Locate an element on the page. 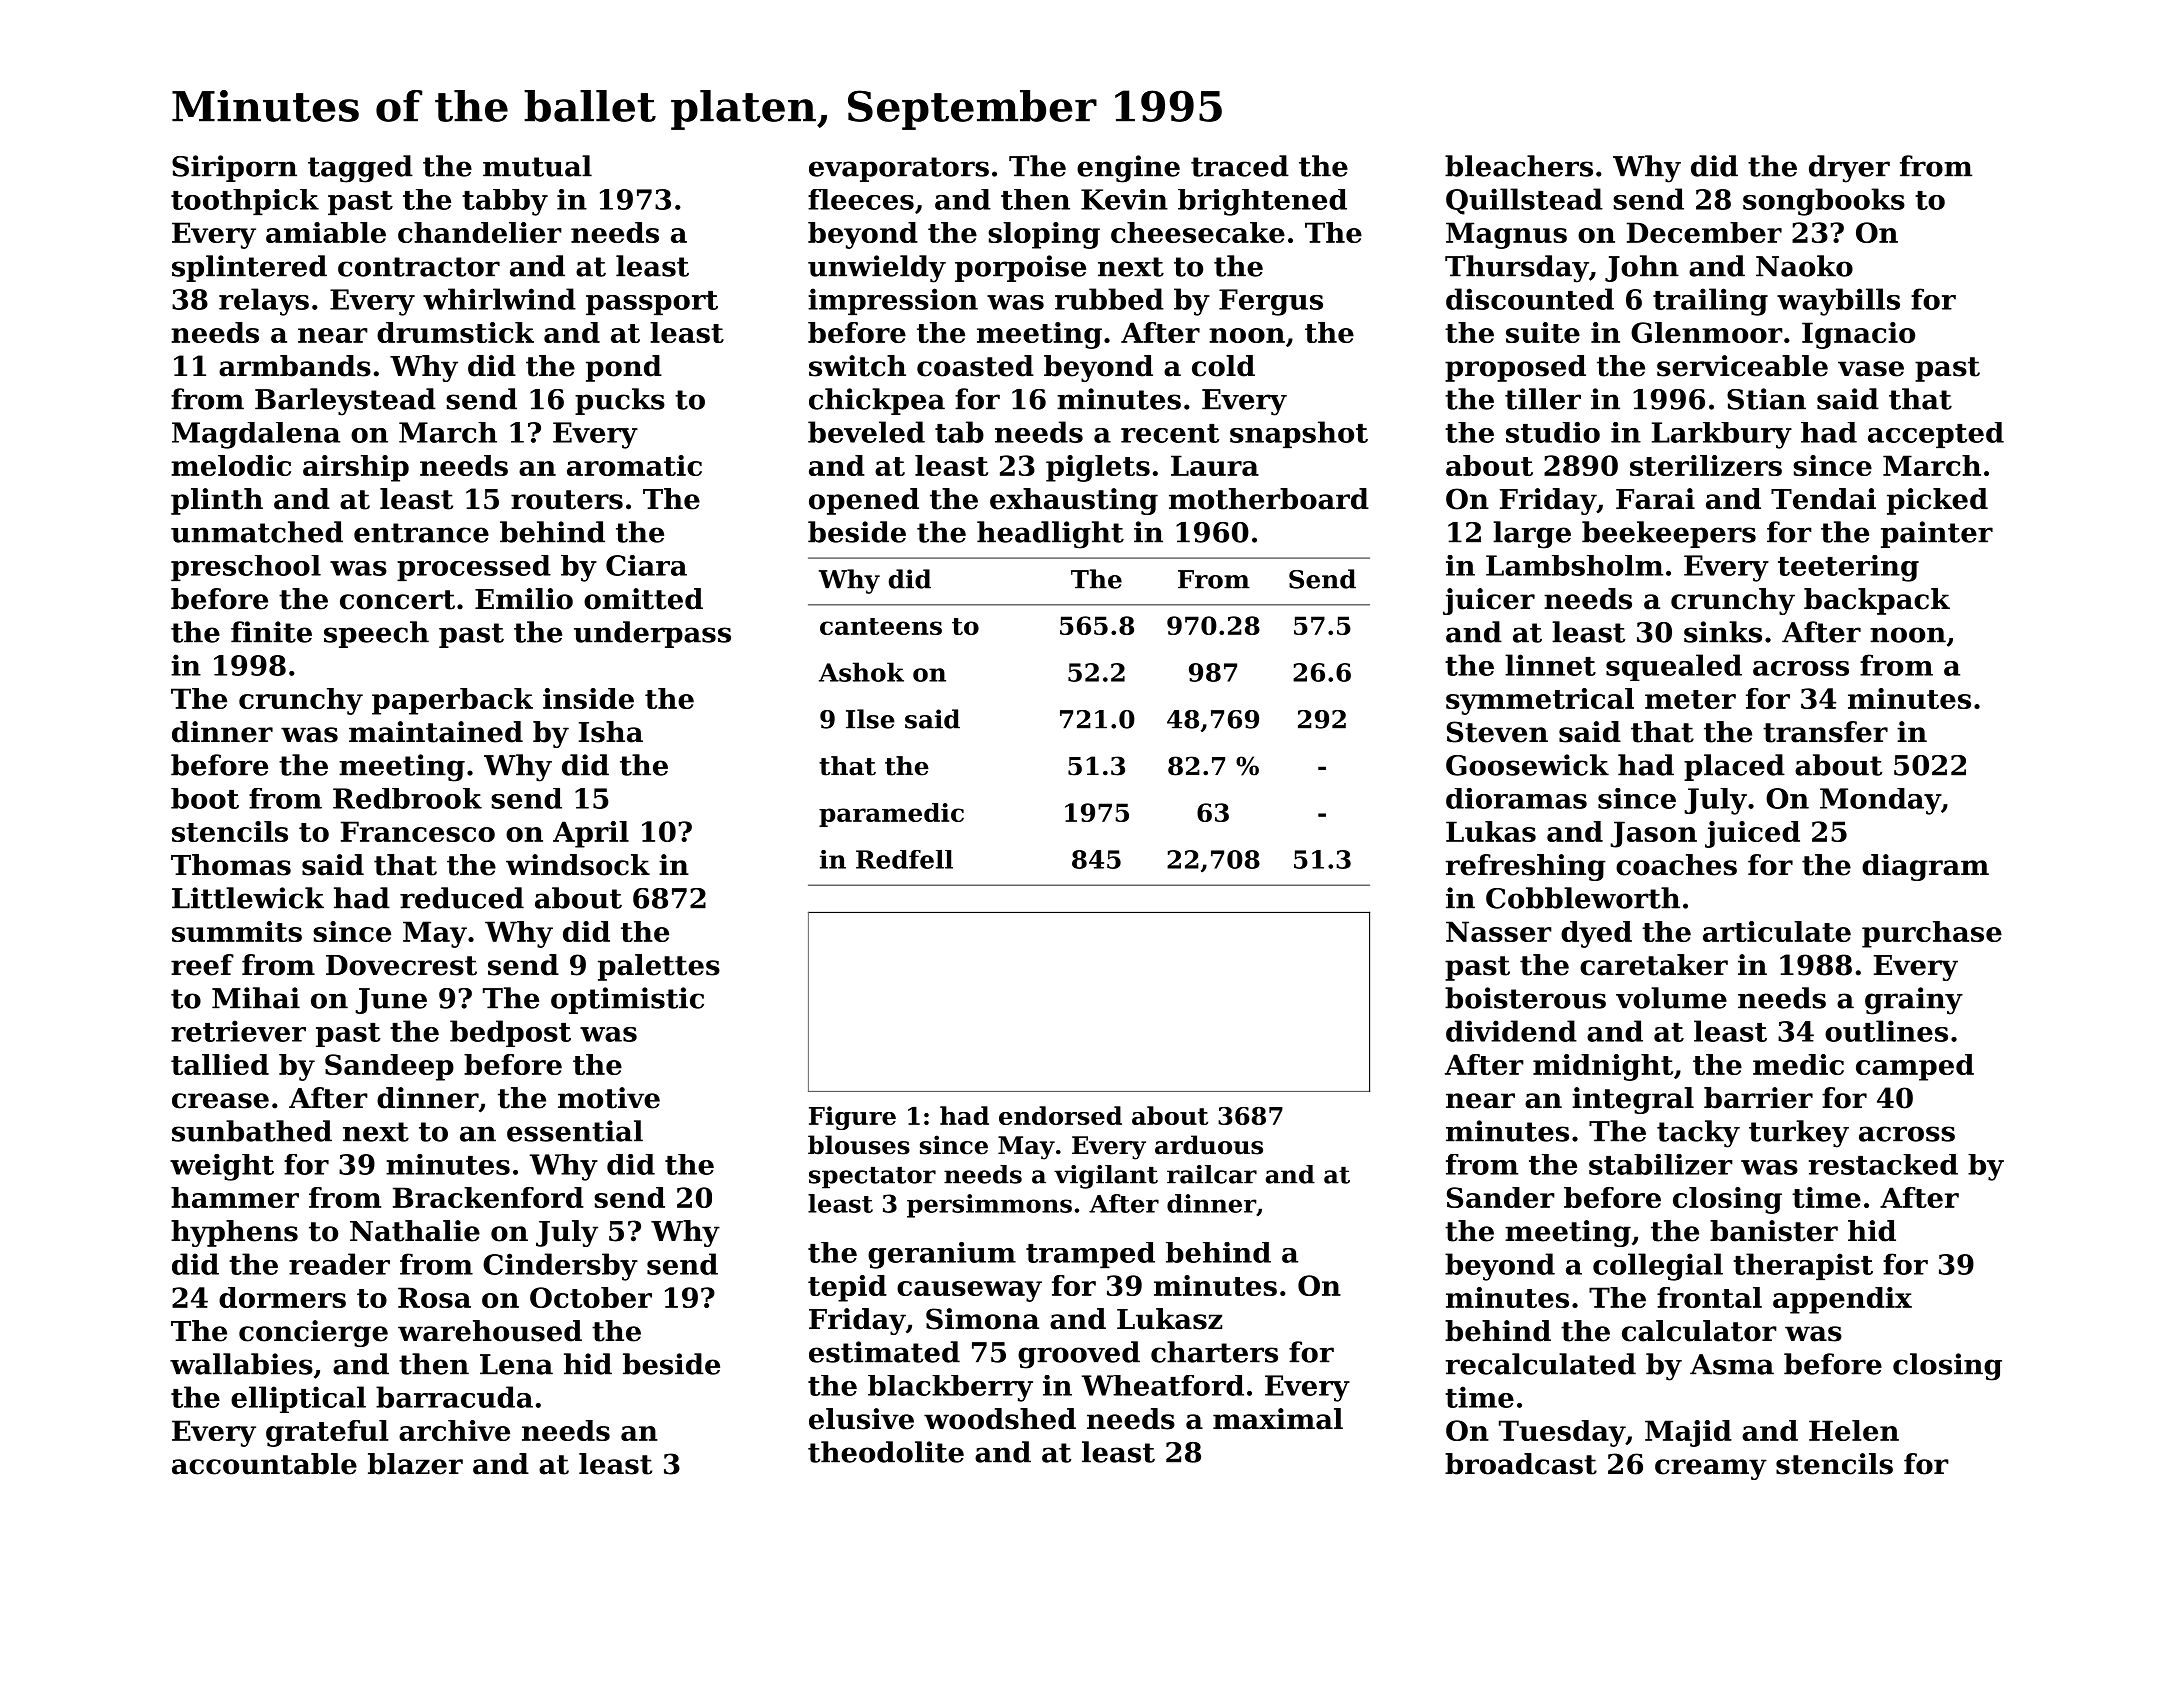  charters is located at coordinates (1214, 1352).
